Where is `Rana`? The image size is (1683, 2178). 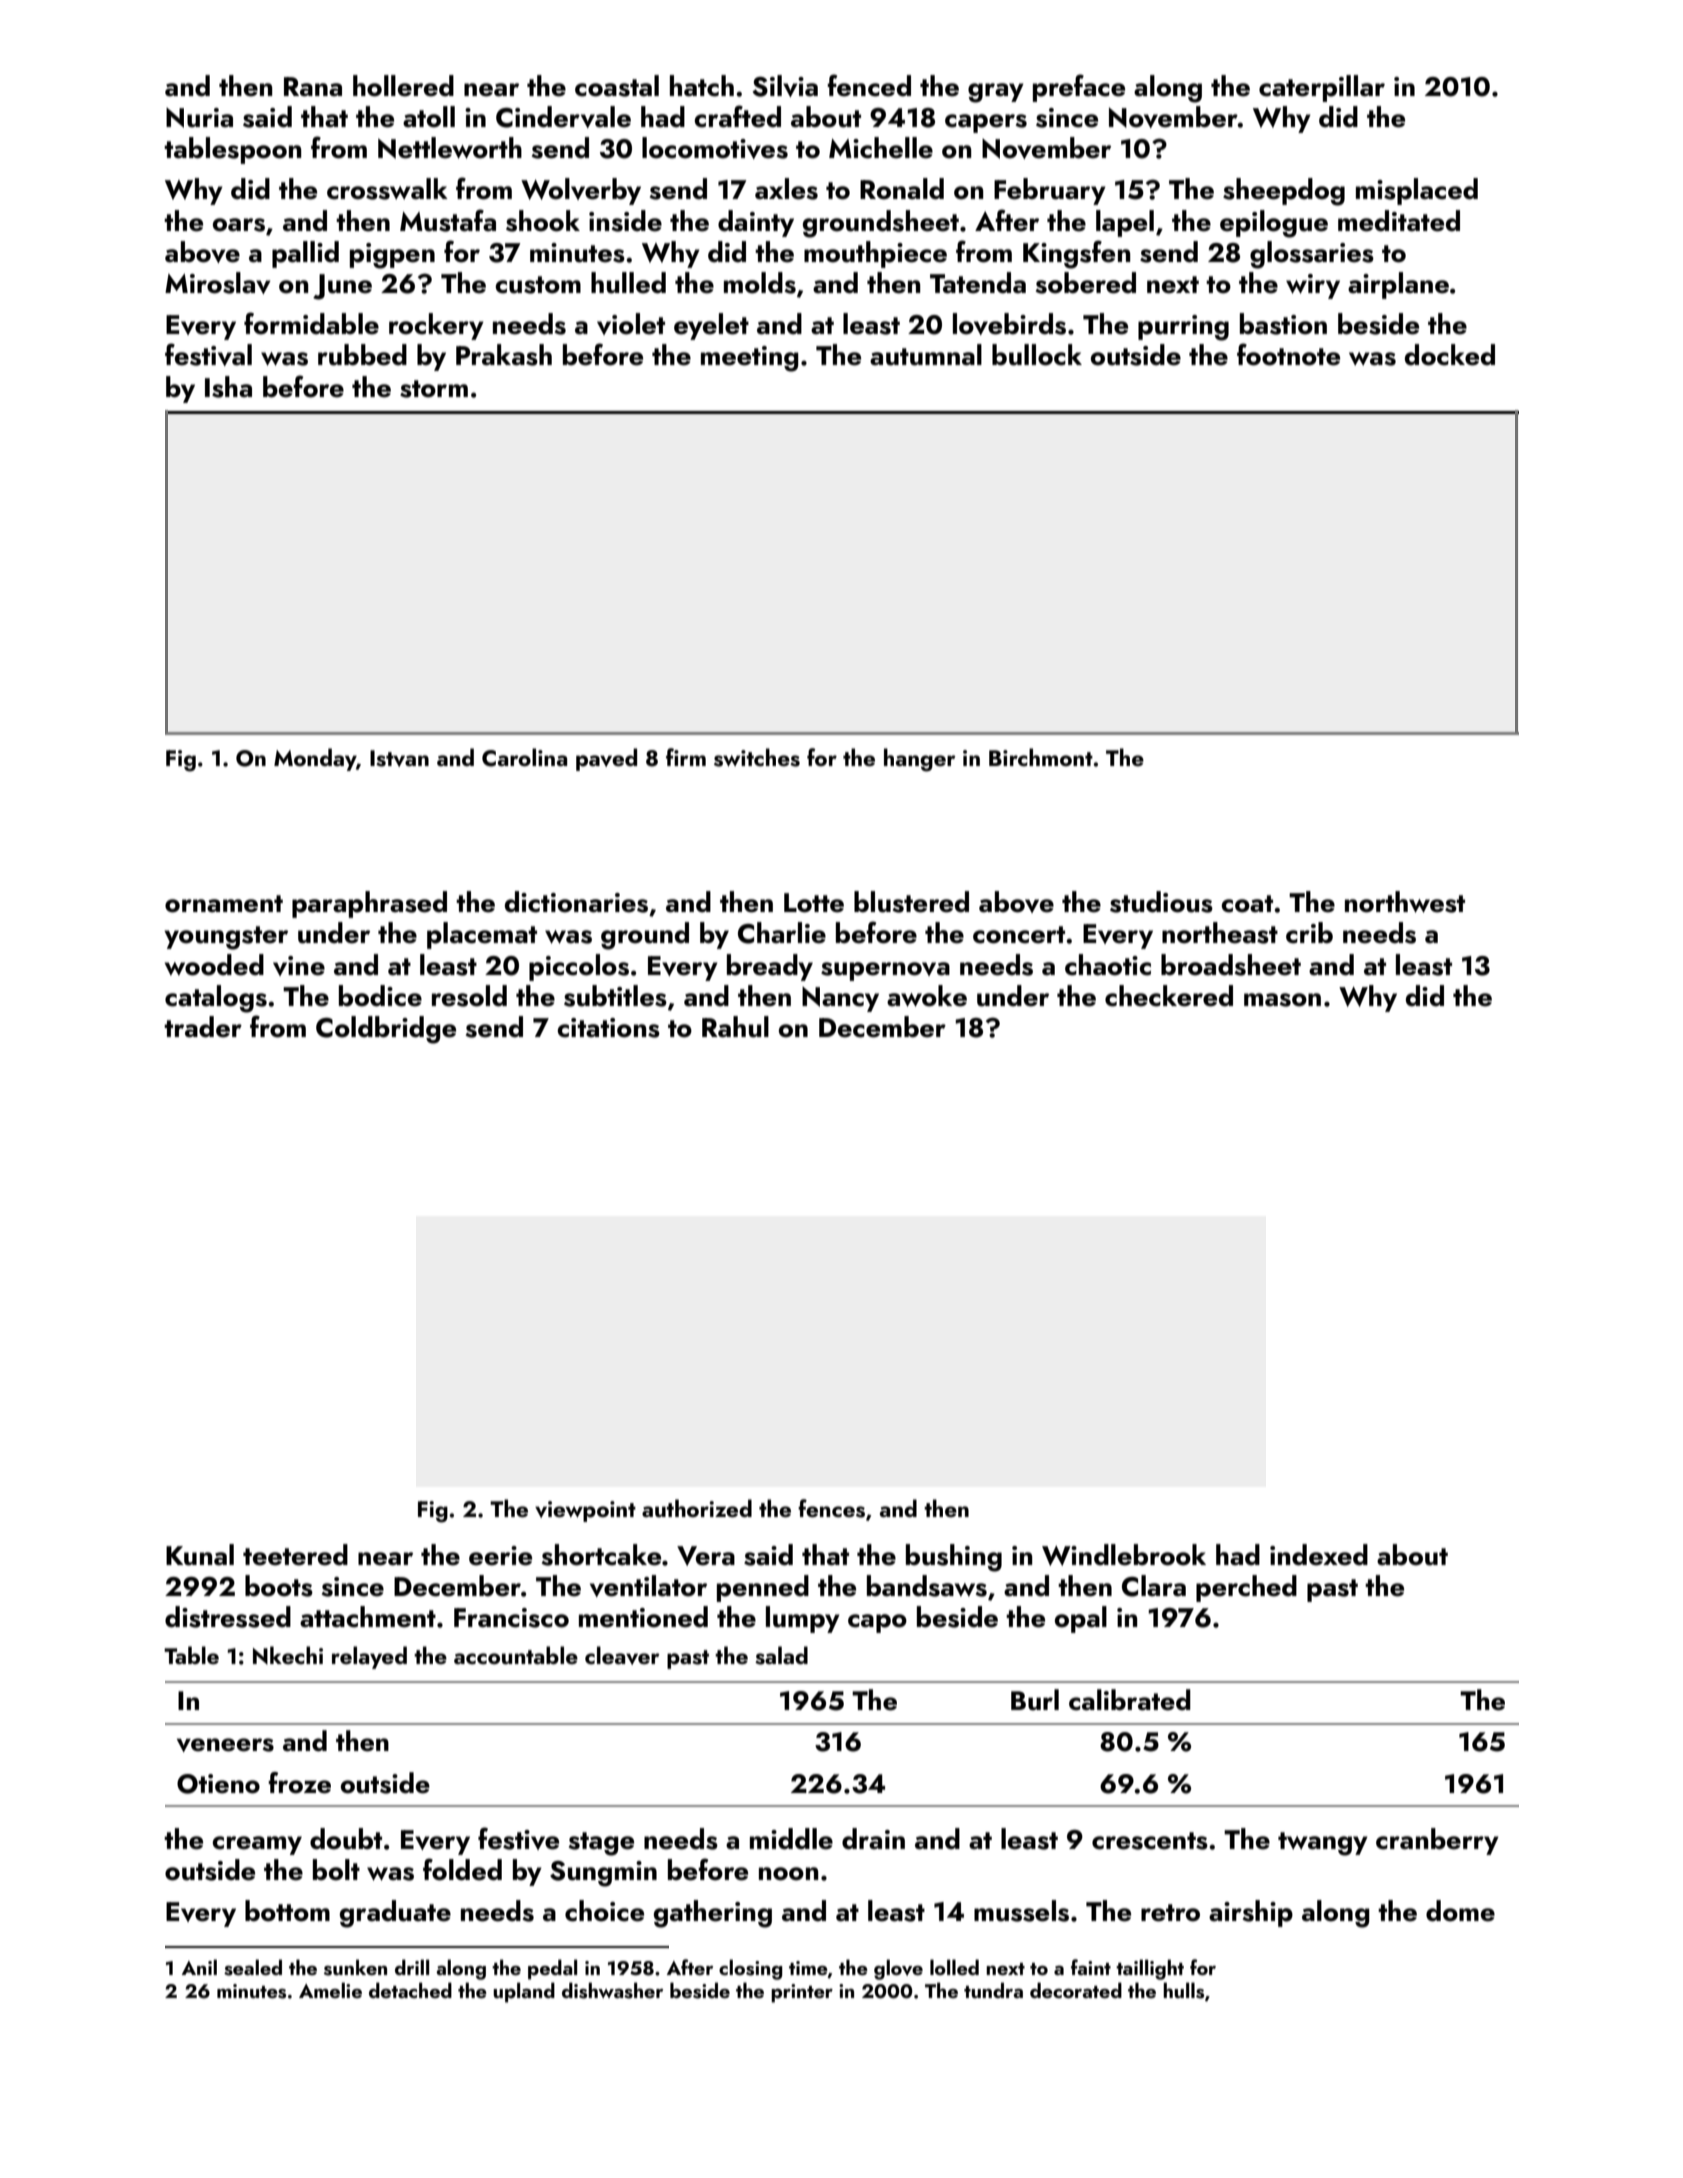
Rana is located at coordinates (313, 87).
